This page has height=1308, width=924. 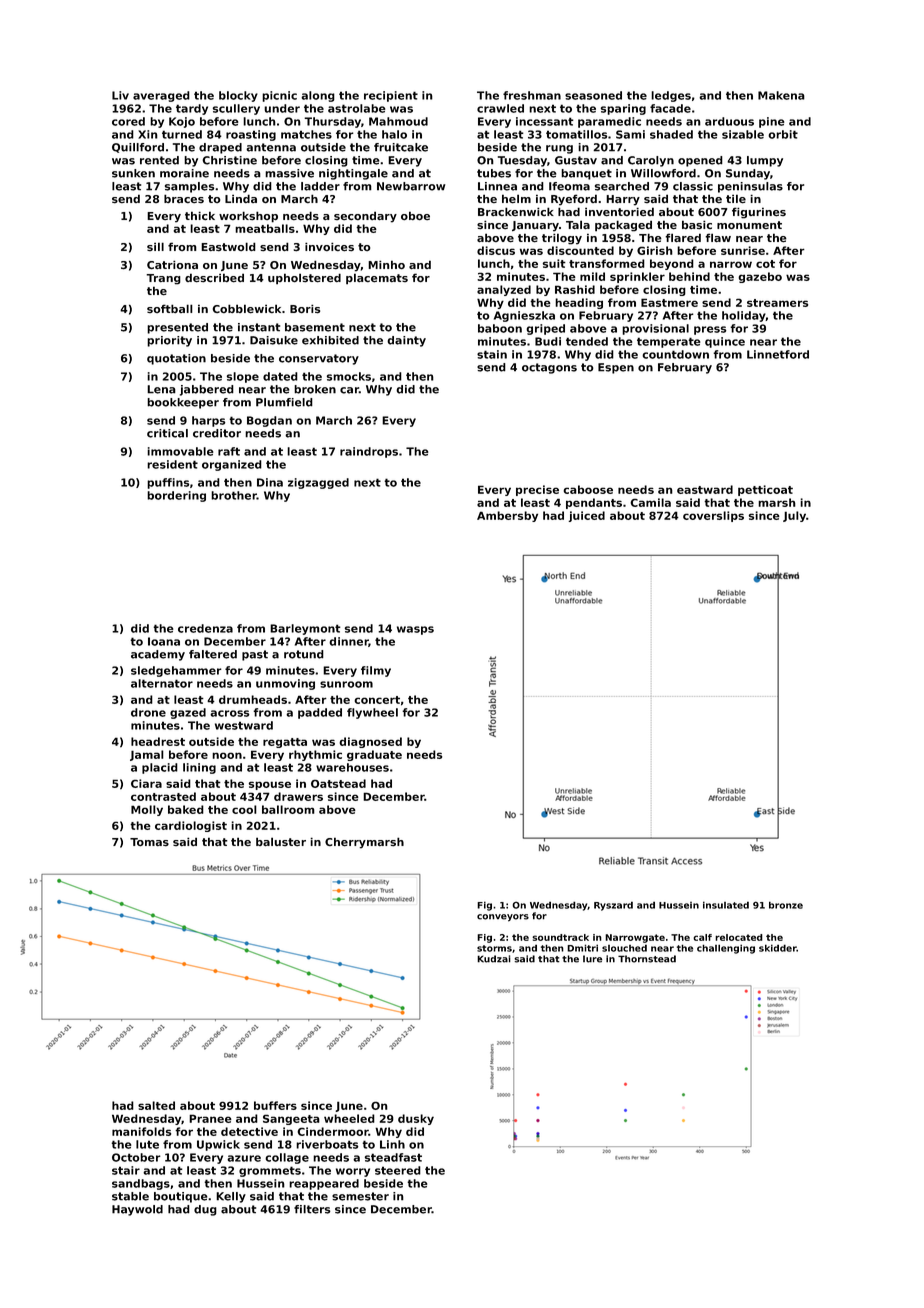 What do you see at coordinates (248, 217) in the page?
I see `workshop` at bounding box center [248, 217].
